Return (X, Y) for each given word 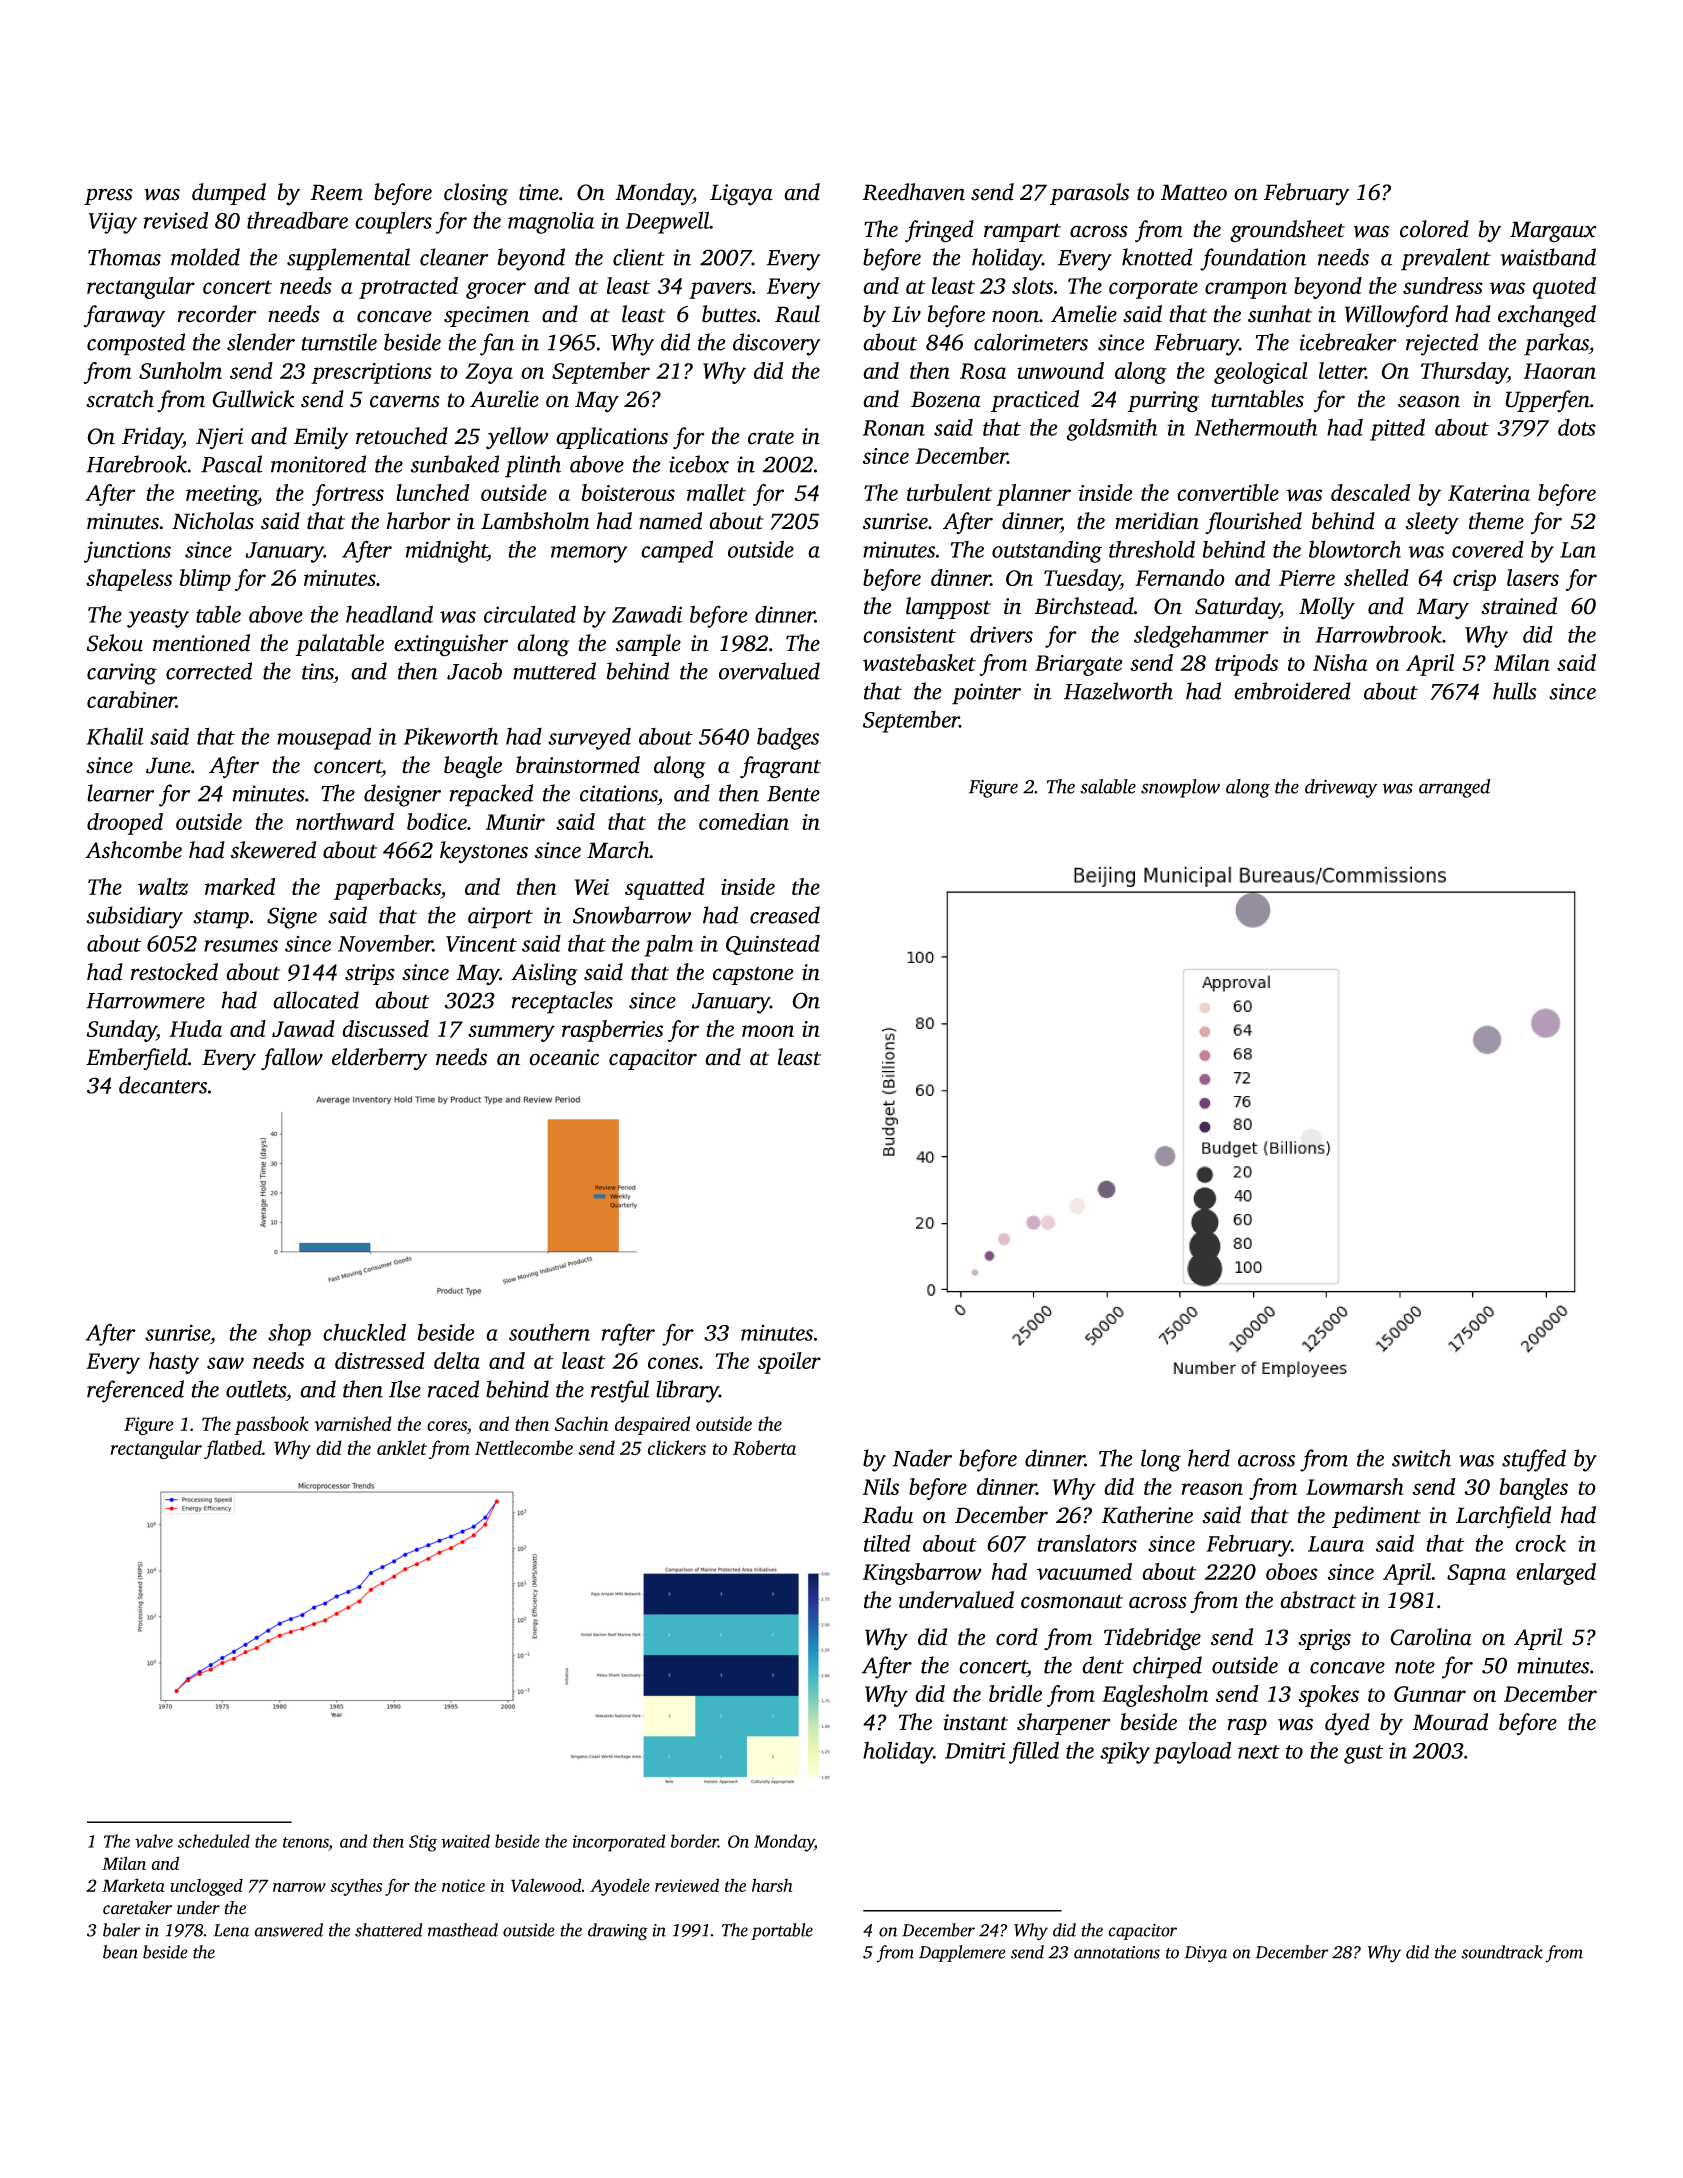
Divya (1205, 1954)
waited (465, 1841)
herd (1209, 1458)
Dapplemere (962, 1953)
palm (668, 946)
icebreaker (1348, 342)
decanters (163, 1085)
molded (205, 257)
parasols (1089, 194)
